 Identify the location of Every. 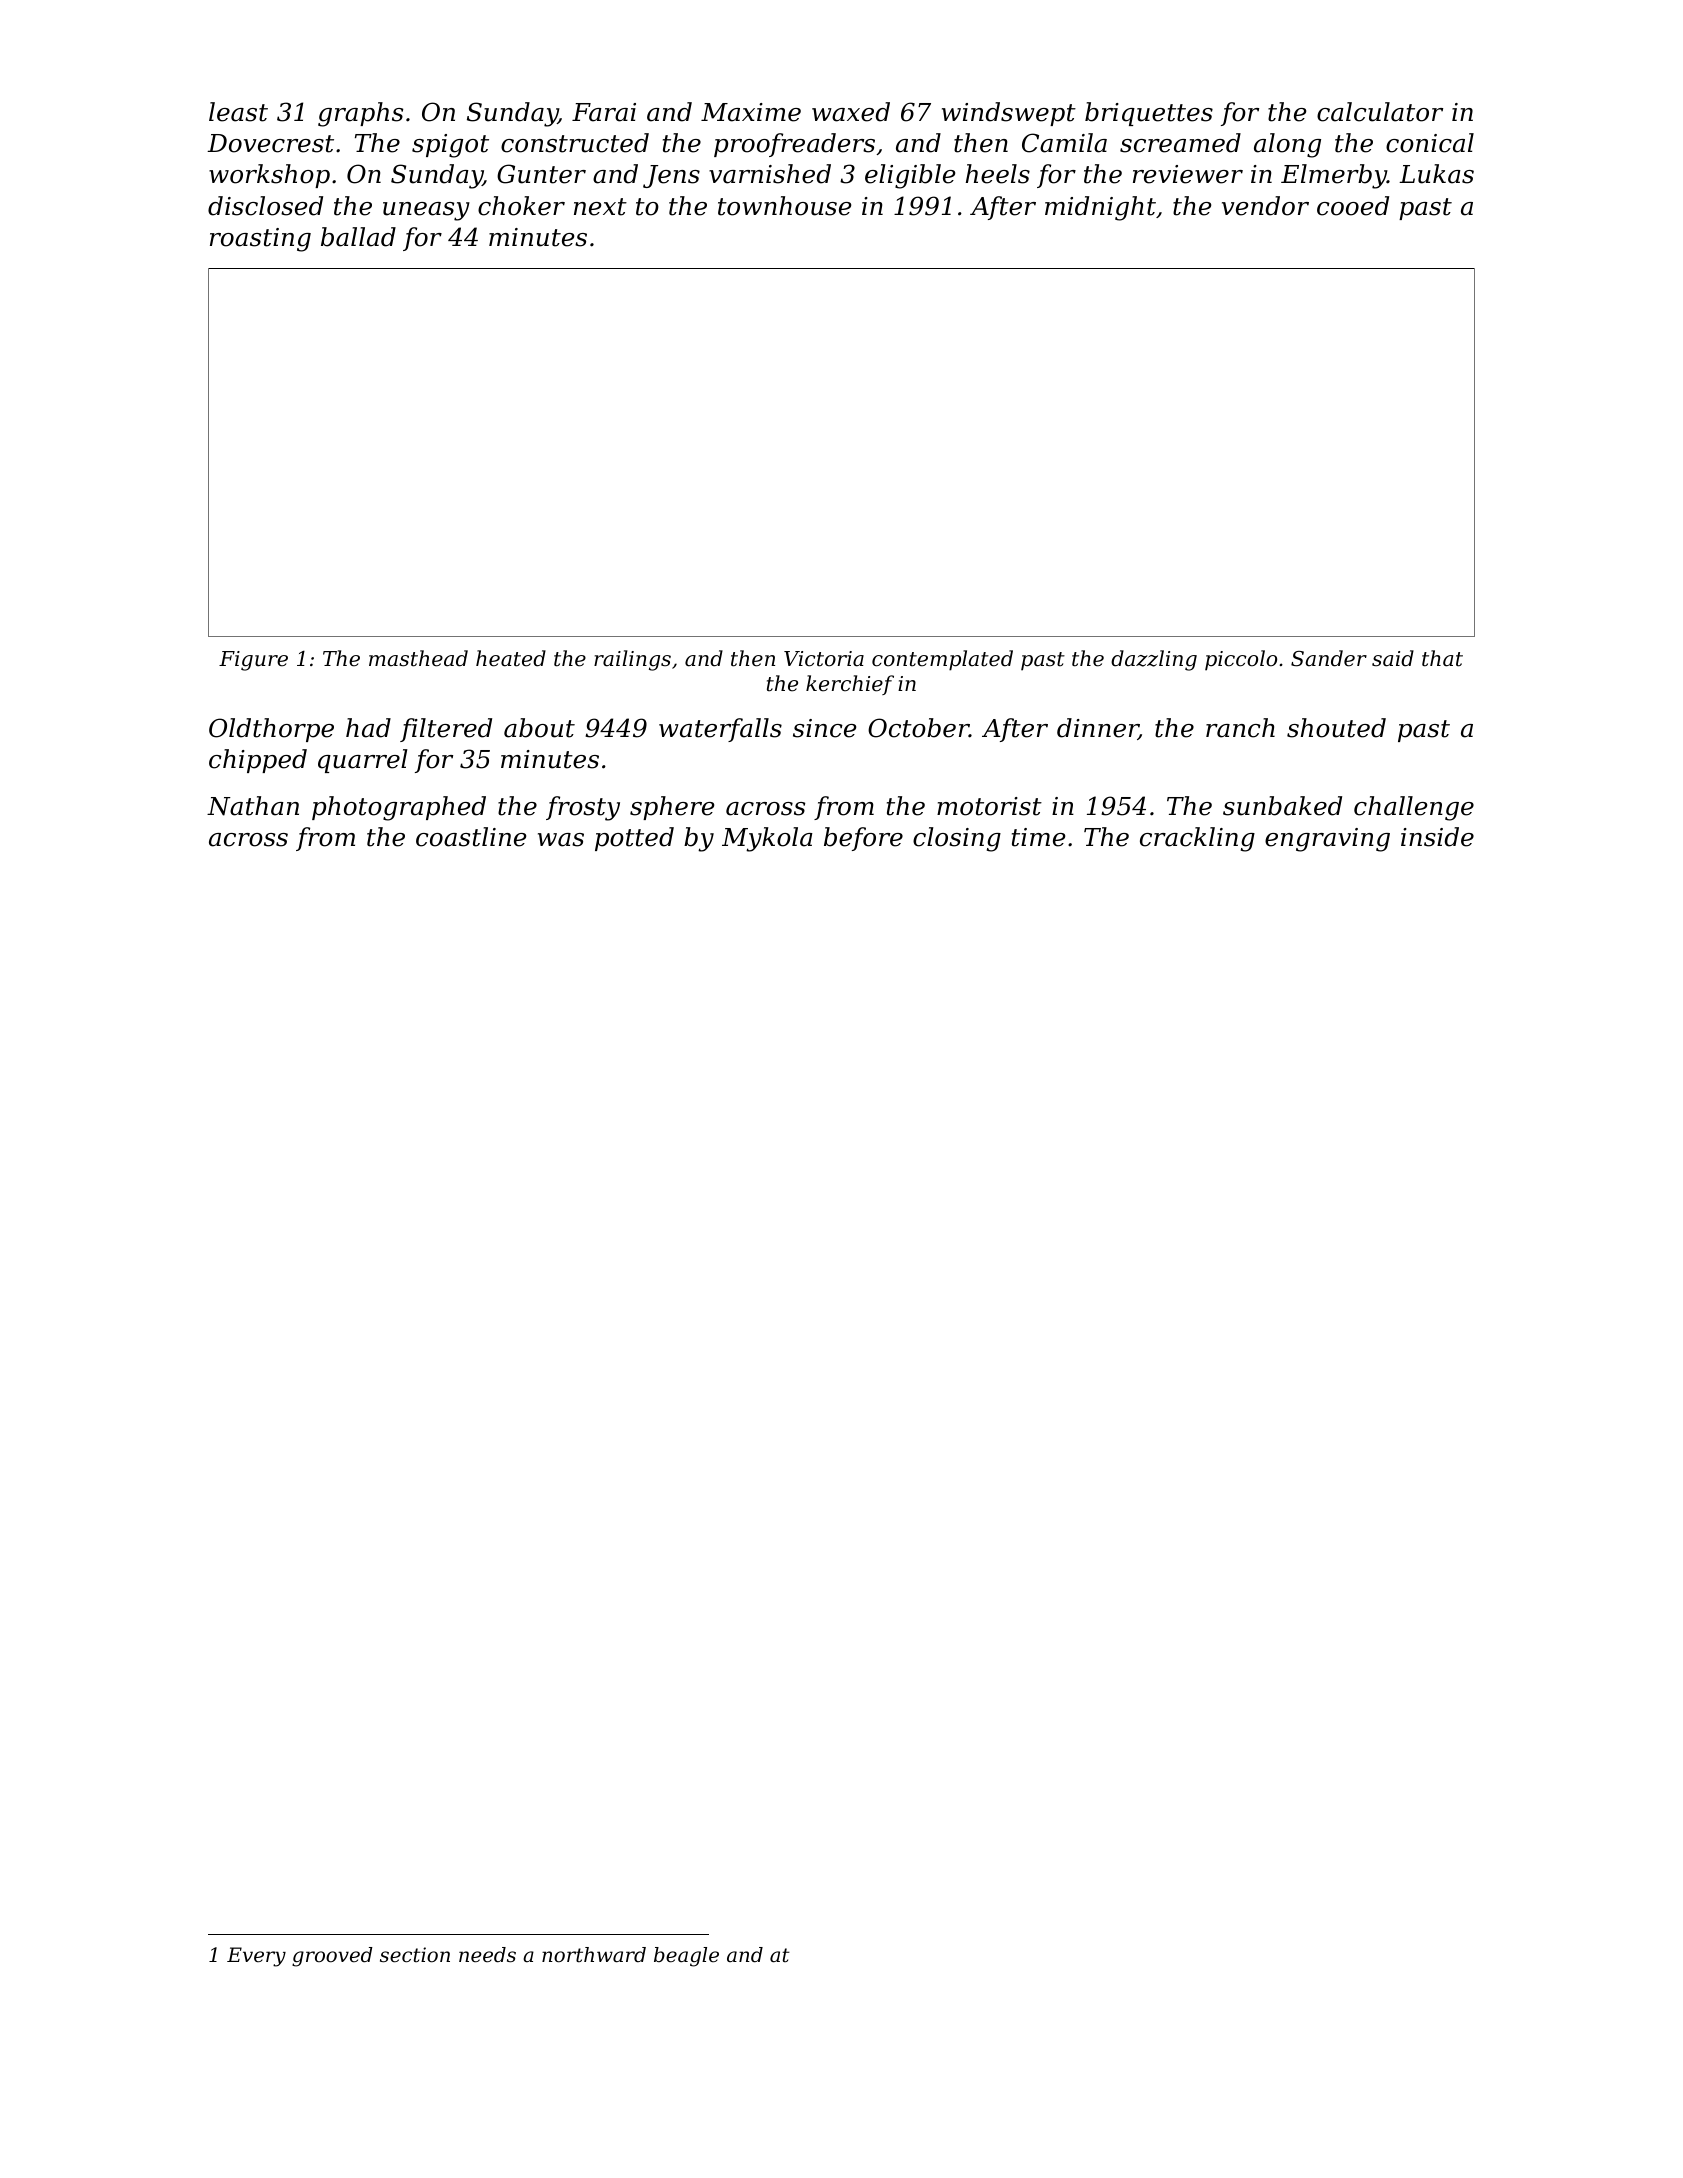
(256, 1957).
